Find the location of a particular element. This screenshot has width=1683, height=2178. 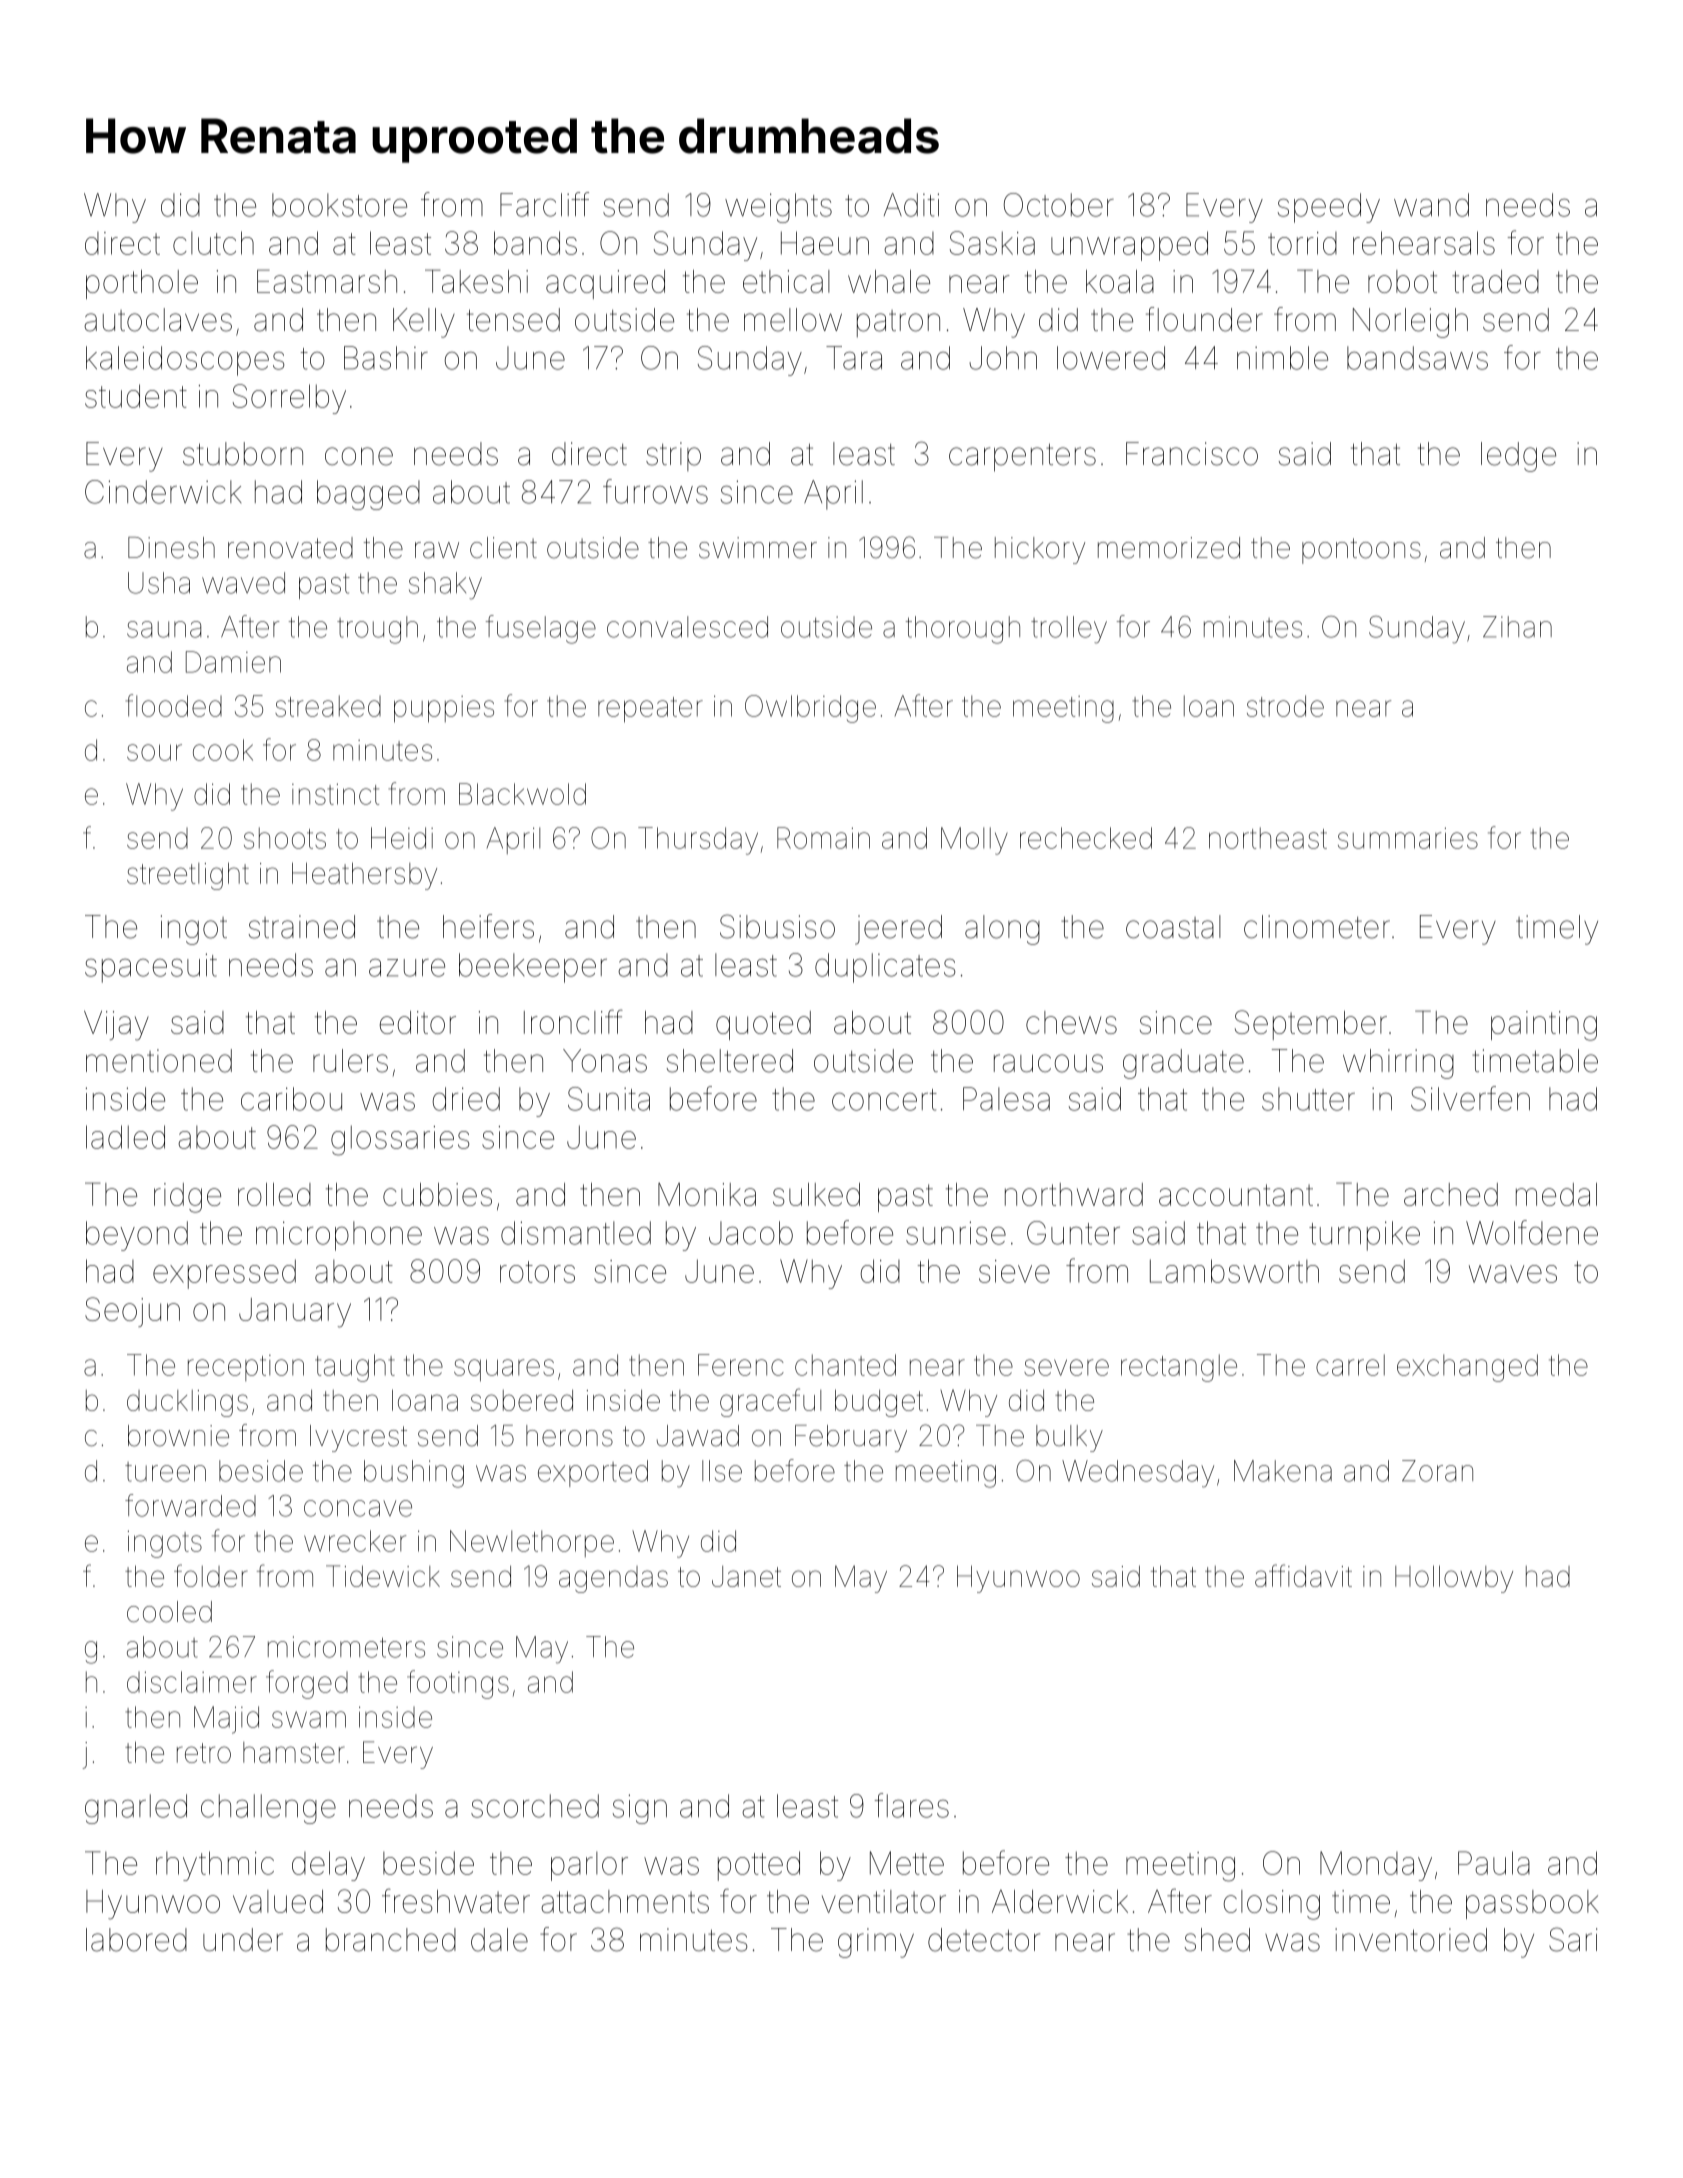

streetlight is located at coordinates (188, 876).
